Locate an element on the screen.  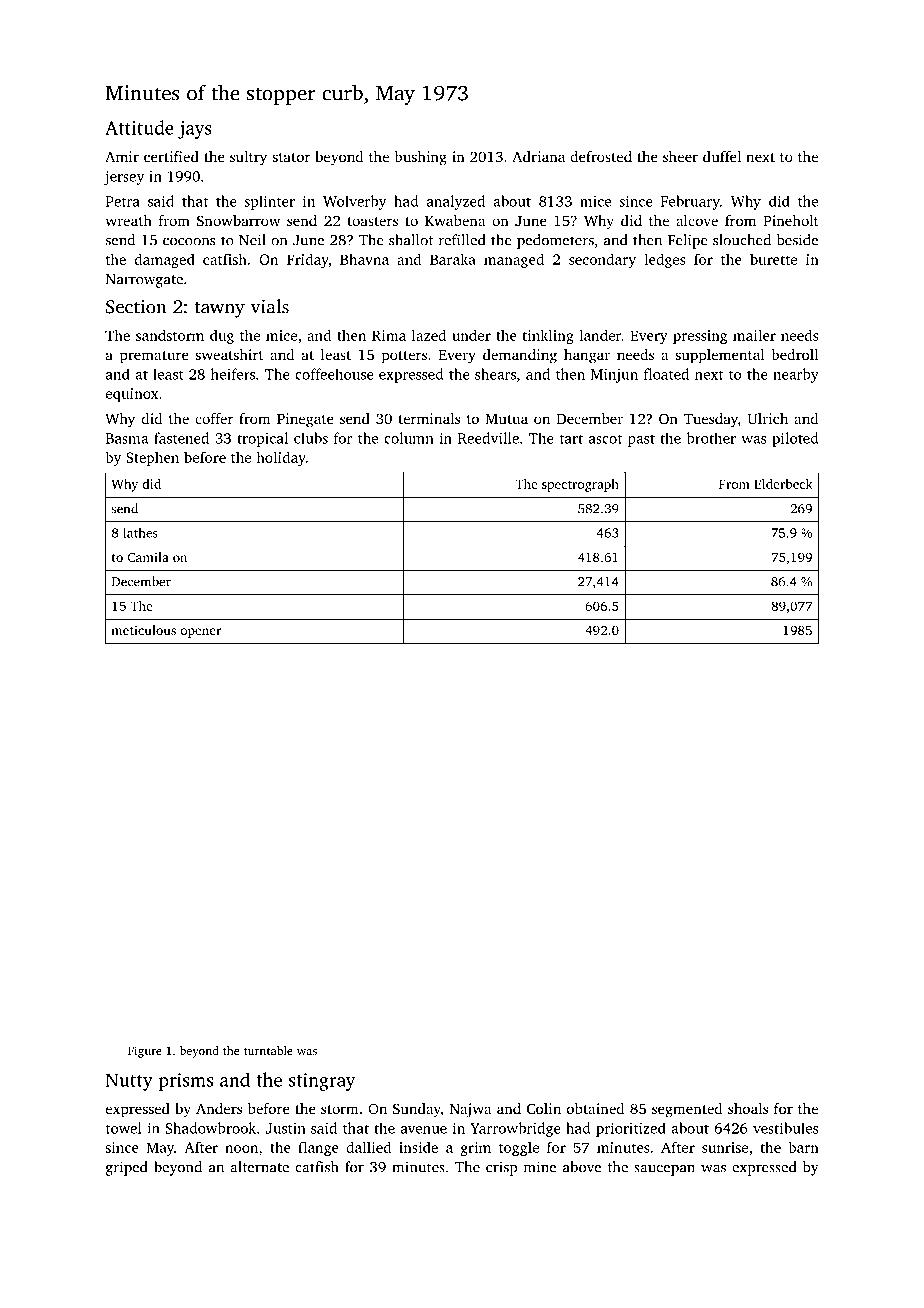
Adriana is located at coordinates (538, 156).
